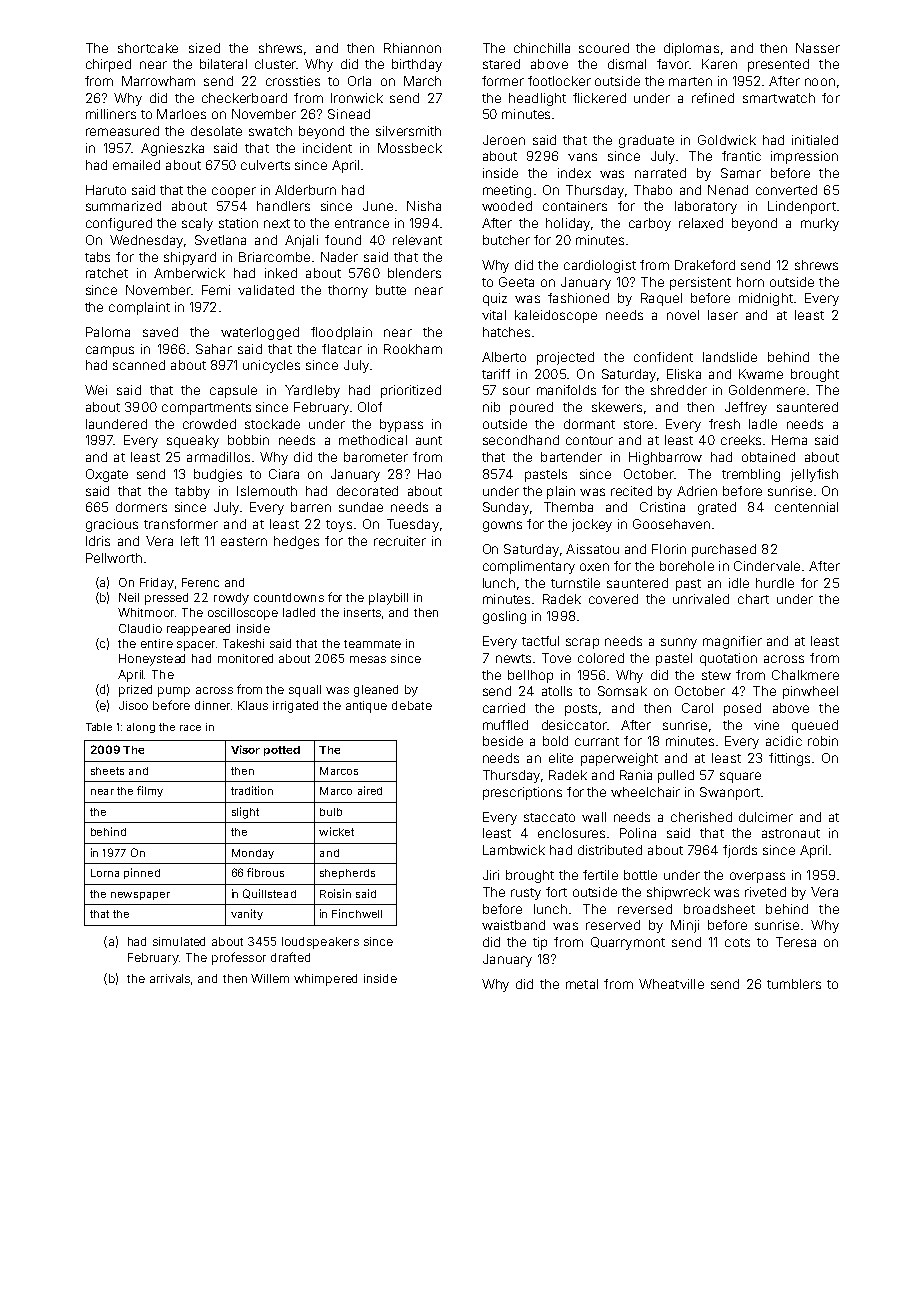 The image size is (924, 1308). I want to click on Honeystead, so click(152, 660).
